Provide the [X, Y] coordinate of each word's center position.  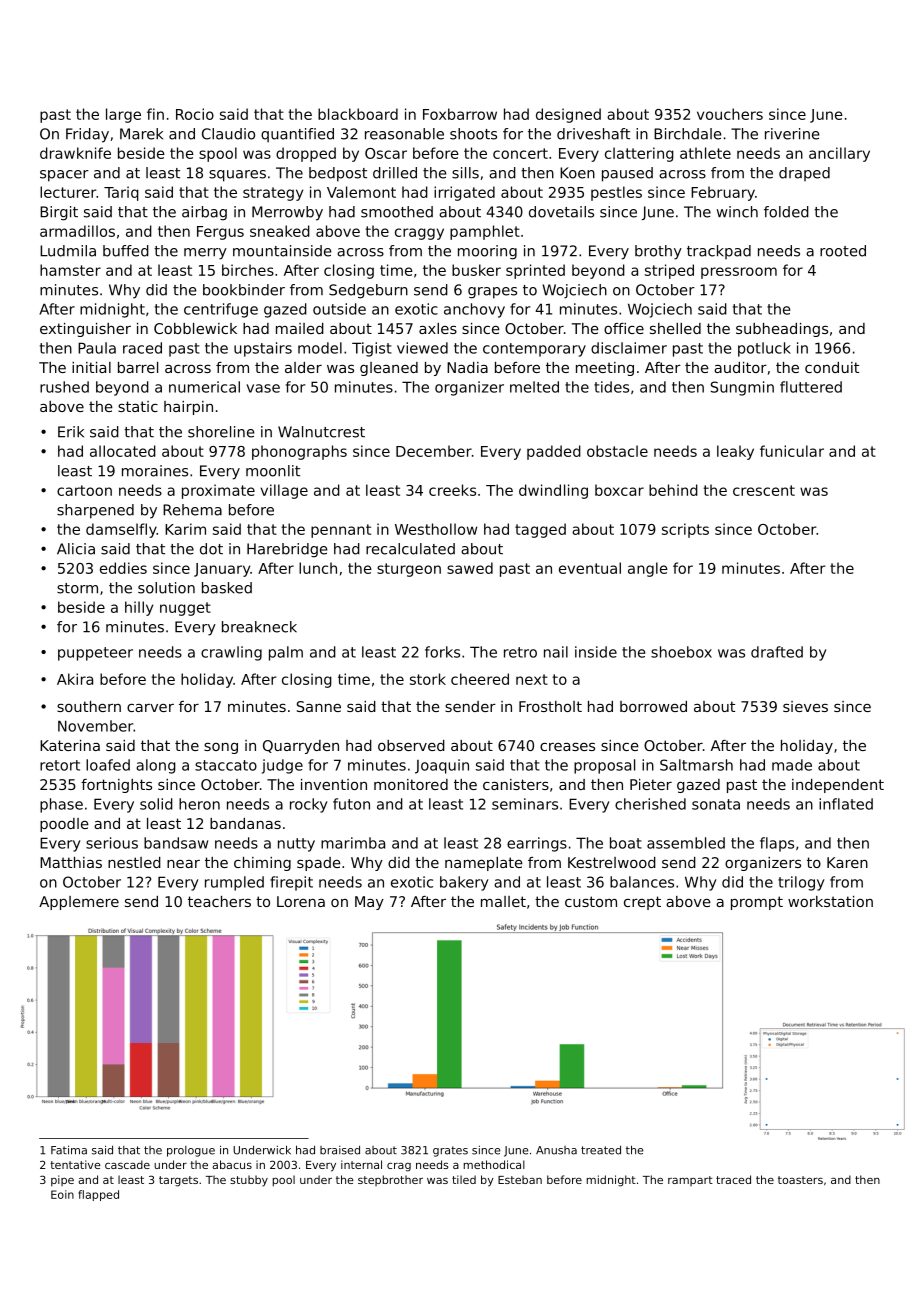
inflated [846, 804]
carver [150, 708]
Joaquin [442, 766]
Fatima [69, 1150]
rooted [843, 251]
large [123, 115]
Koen [577, 173]
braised [340, 1150]
